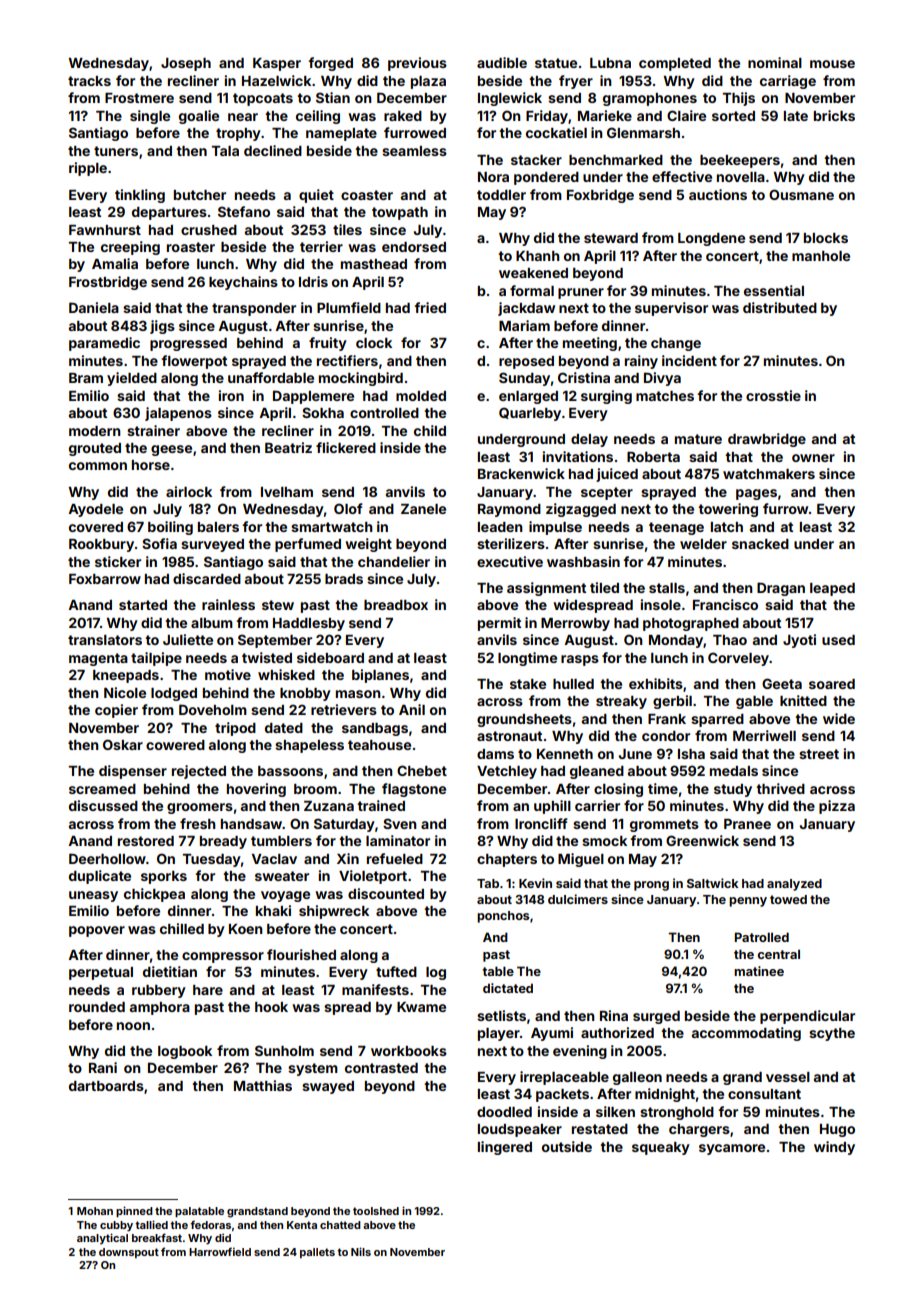 This screenshot has width=924, height=1308. What do you see at coordinates (430, 430) in the screenshot?
I see `child` at bounding box center [430, 430].
